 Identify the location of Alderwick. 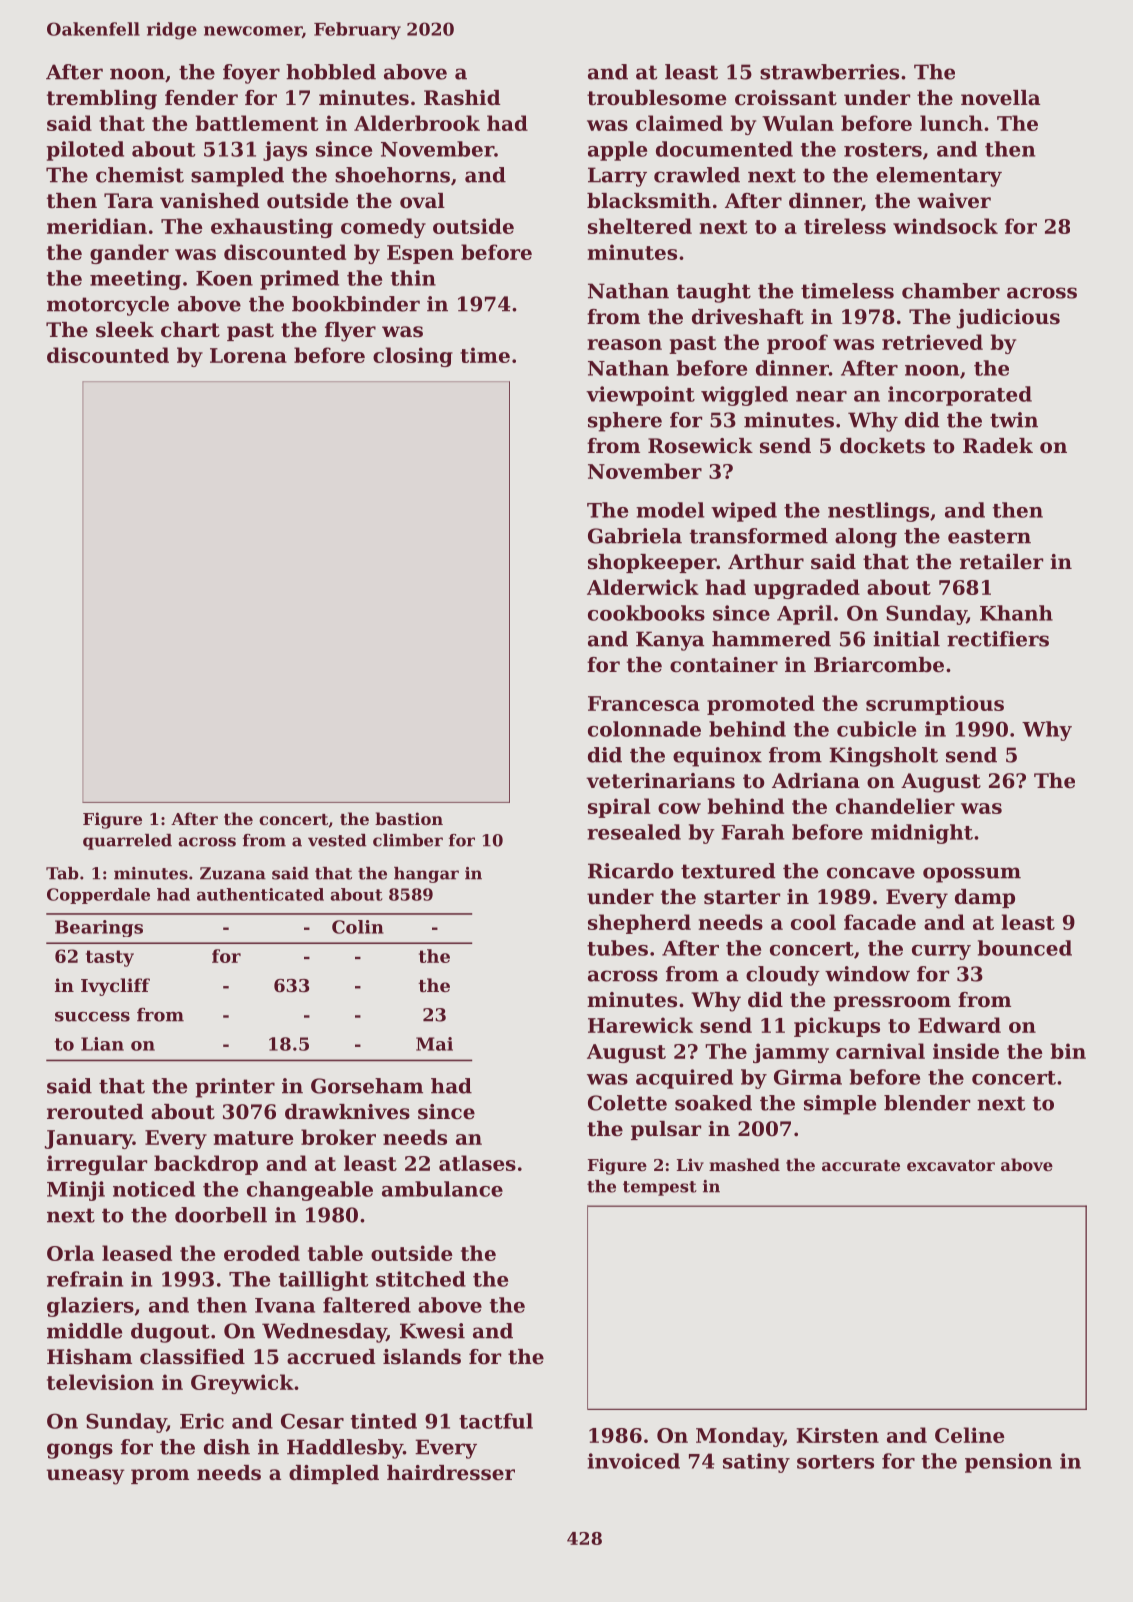
(643, 587).
